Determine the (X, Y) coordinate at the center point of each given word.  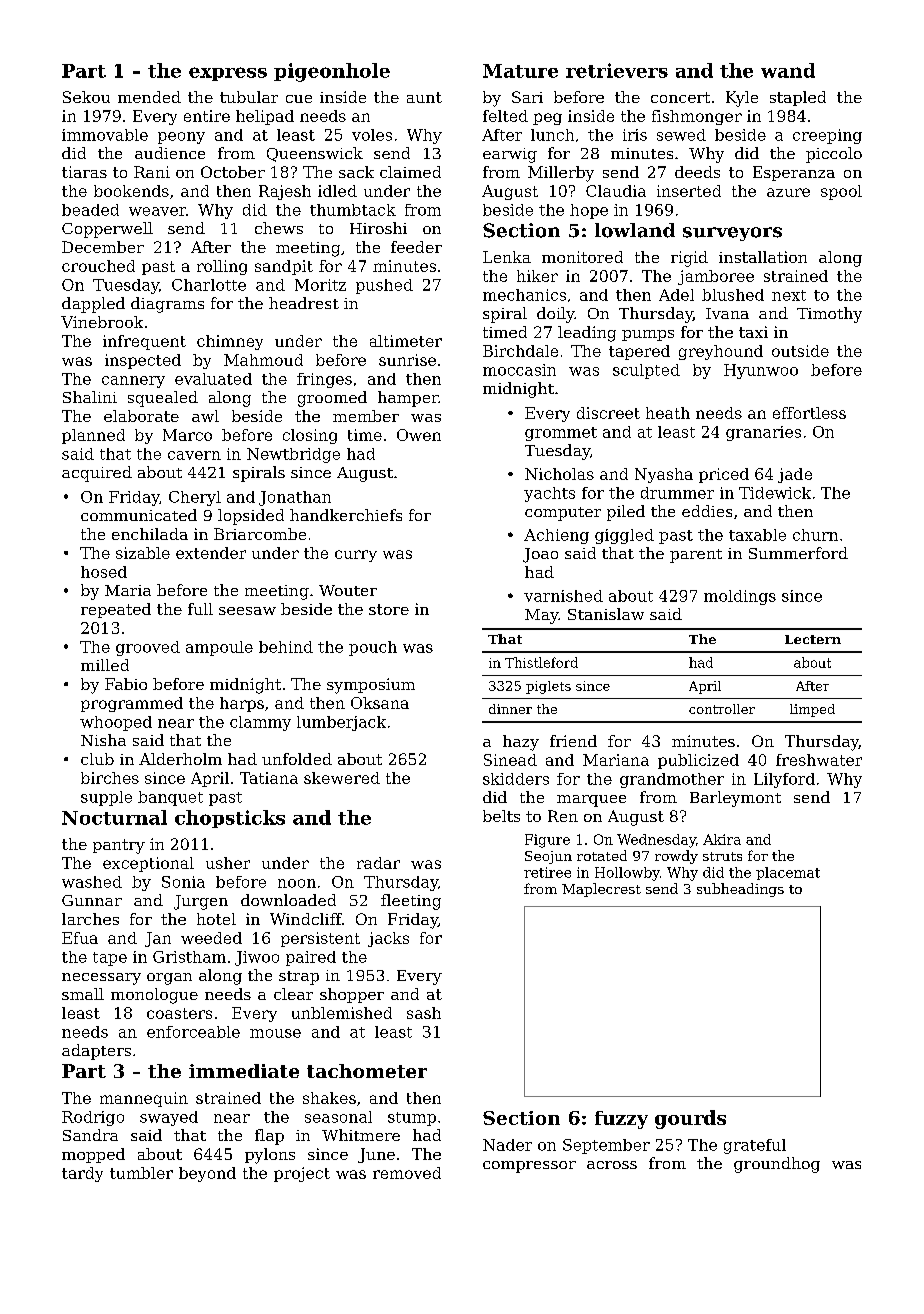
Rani (152, 172)
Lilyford (784, 780)
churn (815, 535)
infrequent (144, 342)
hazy (521, 743)
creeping (827, 136)
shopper (352, 995)
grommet (561, 434)
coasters (179, 1013)
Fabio (126, 684)
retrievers (617, 70)
